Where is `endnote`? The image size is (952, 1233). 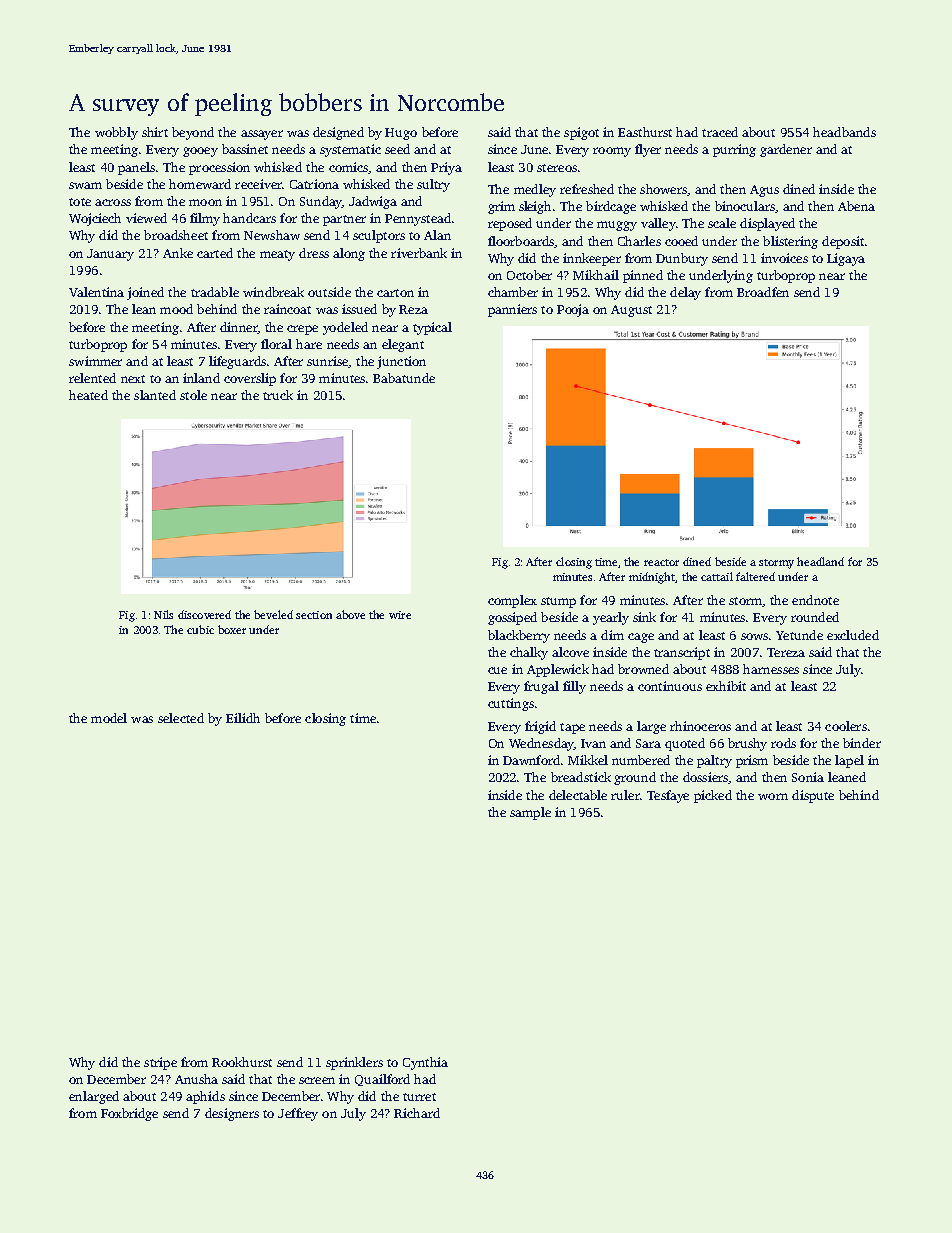
endnote is located at coordinates (815, 600).
